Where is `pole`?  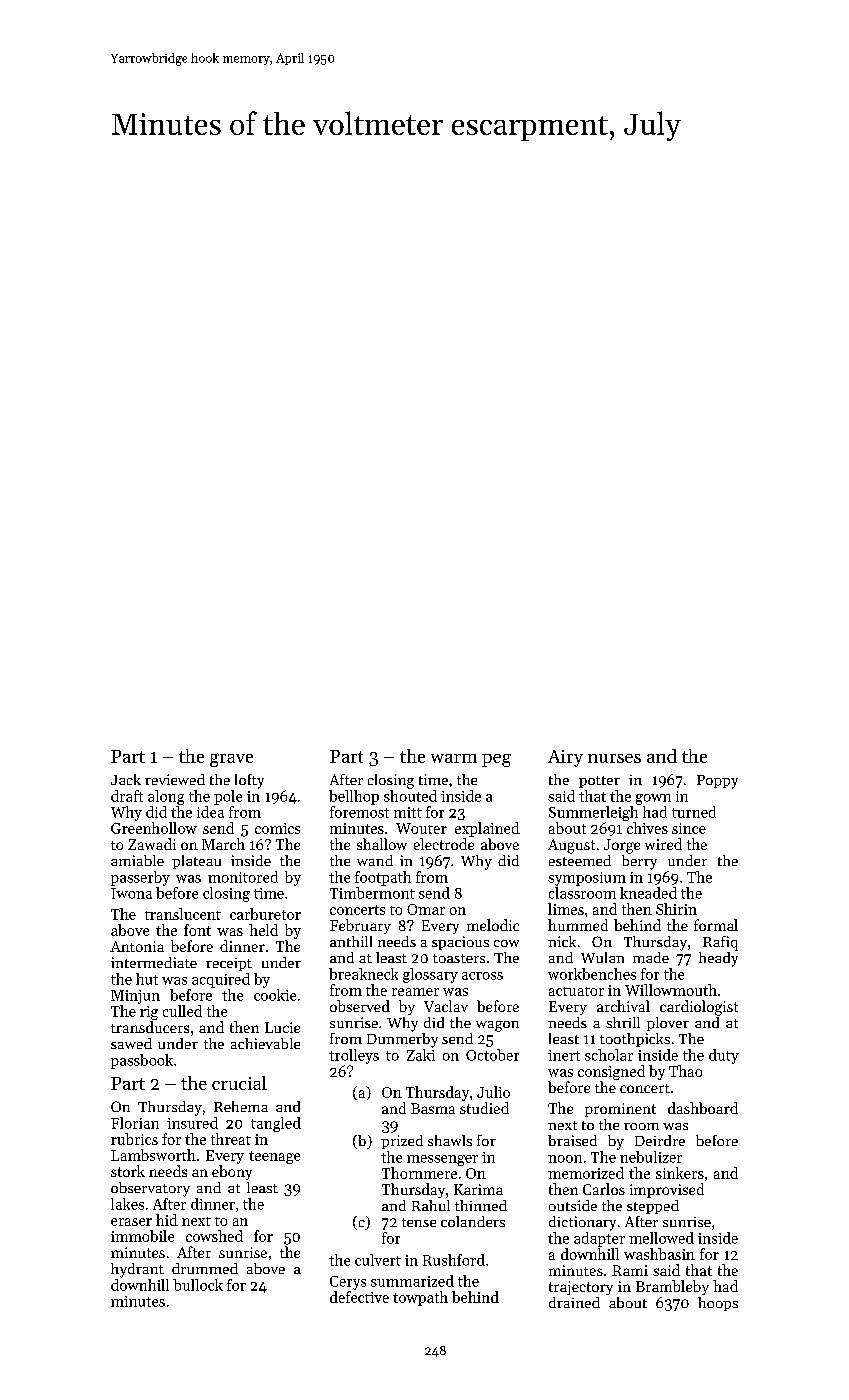 pole is located at coordinates (228, 797).
